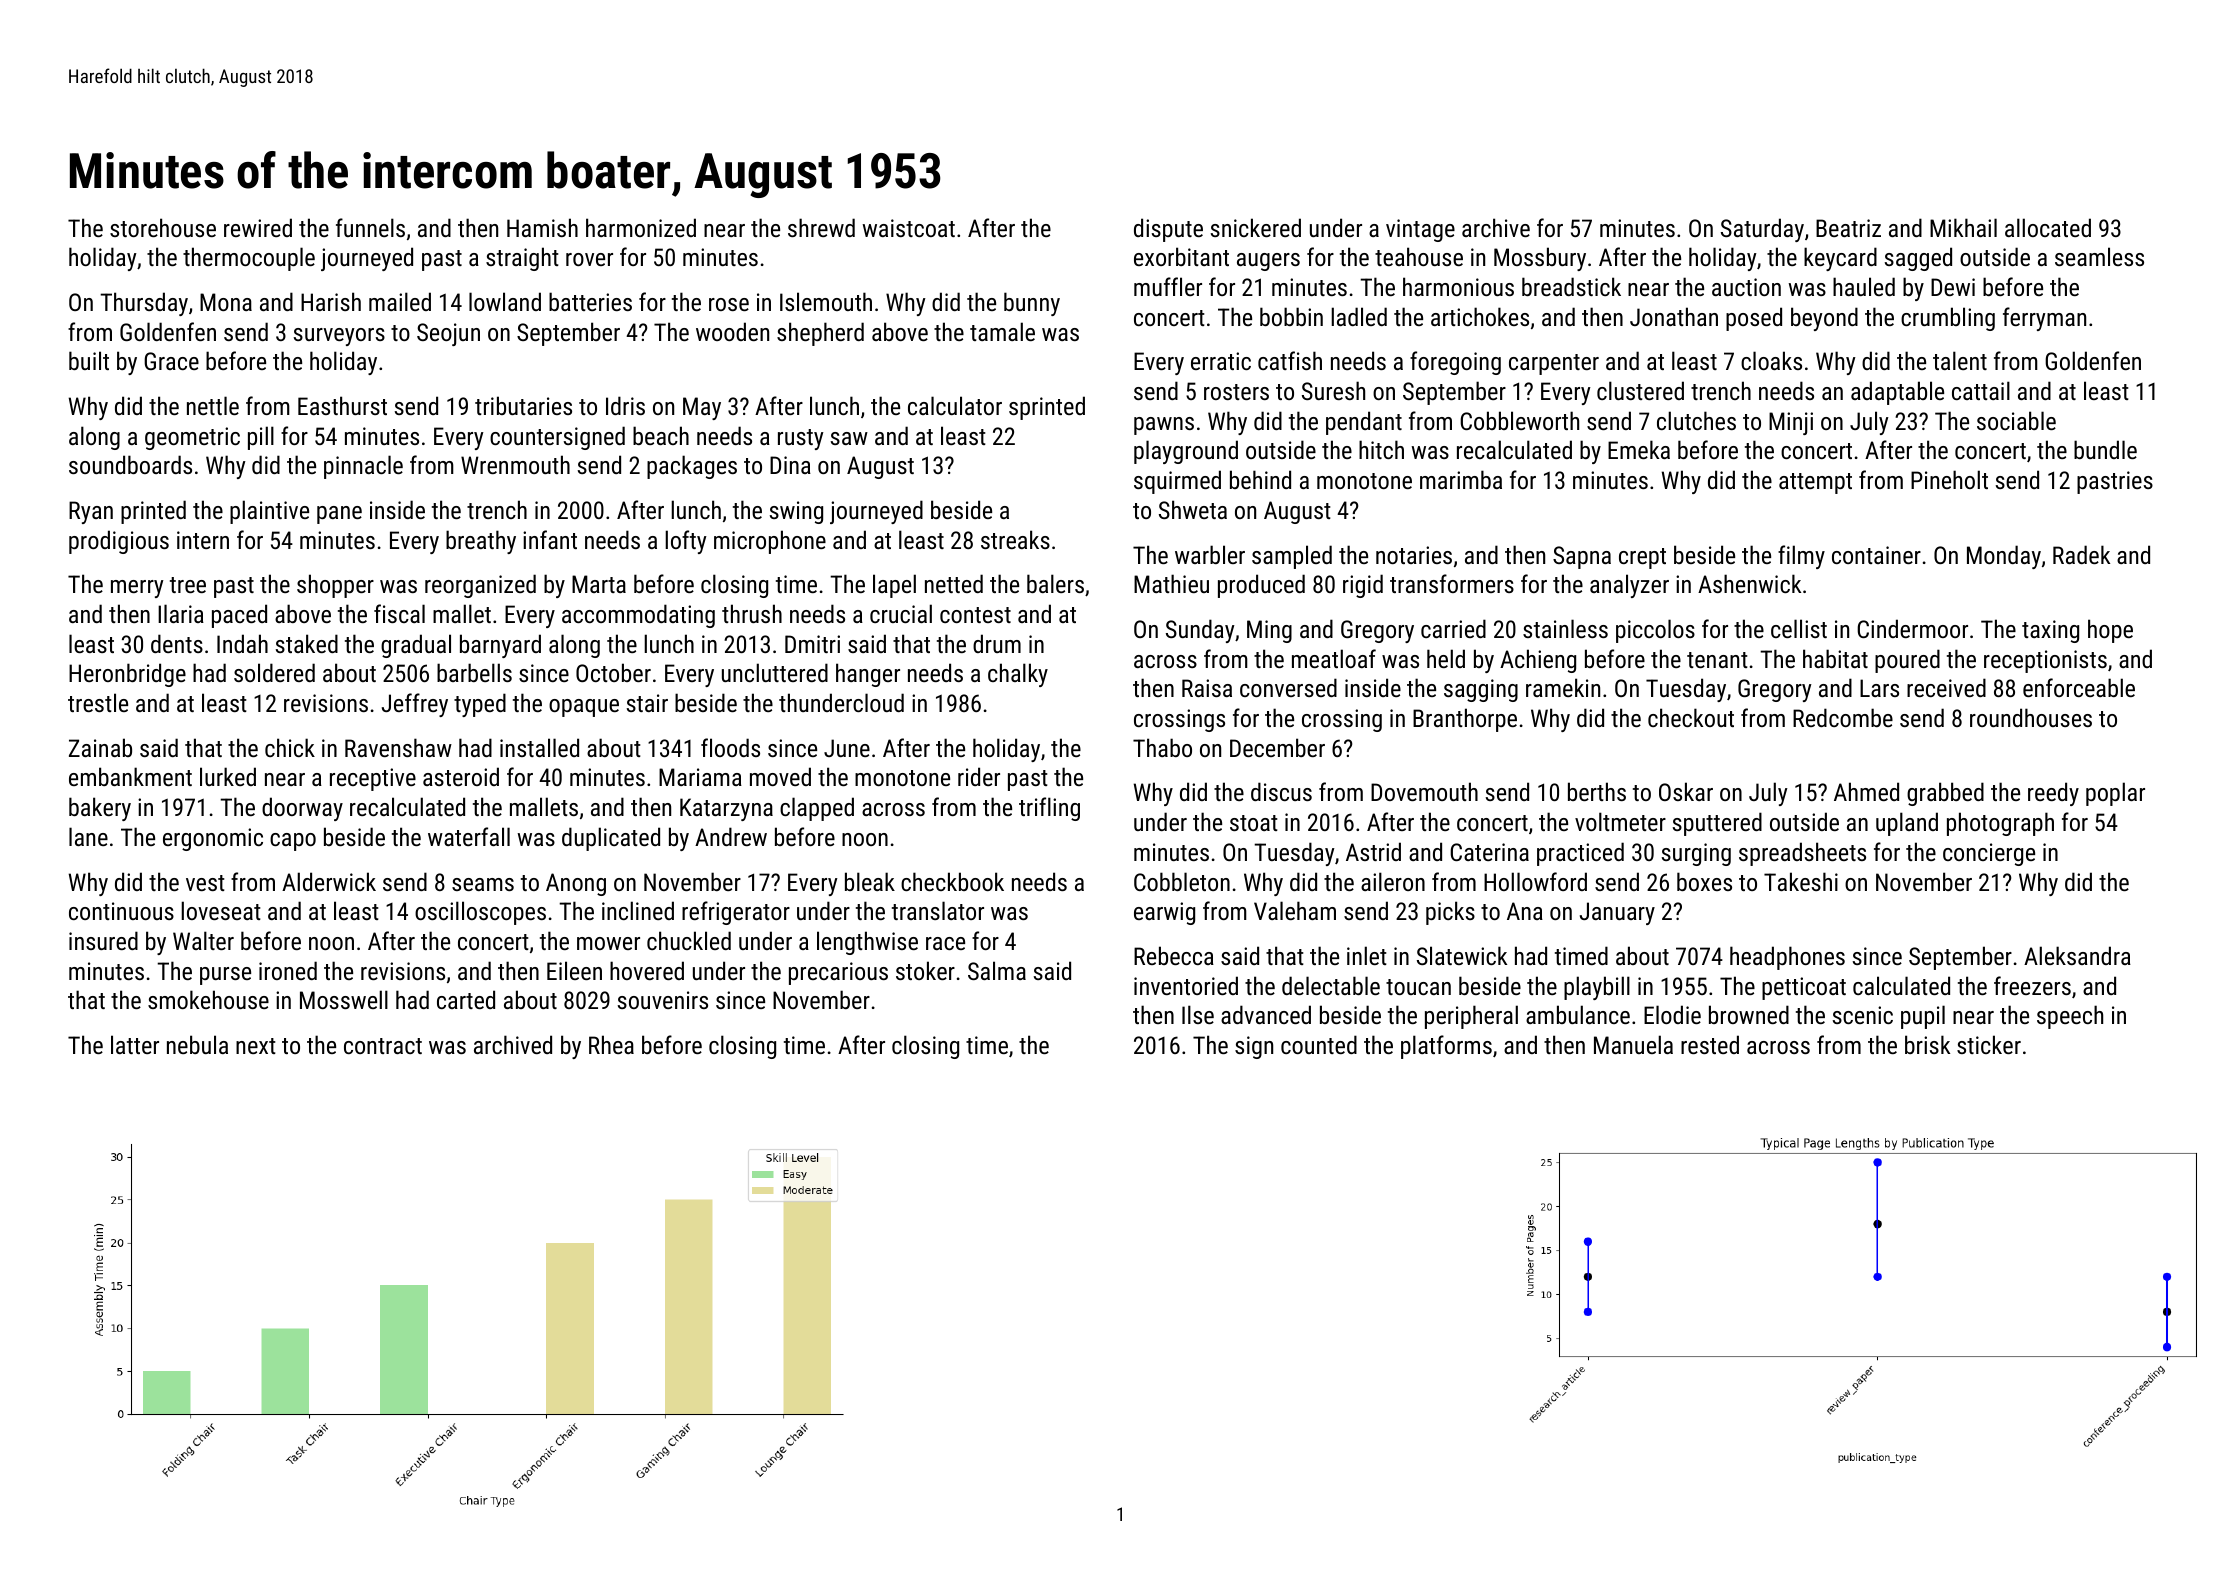 This screenshot has width=2232, height=1578. Describe the element at coordinates (1256, 227) in the screenshot. I see `snickered` at that location.
